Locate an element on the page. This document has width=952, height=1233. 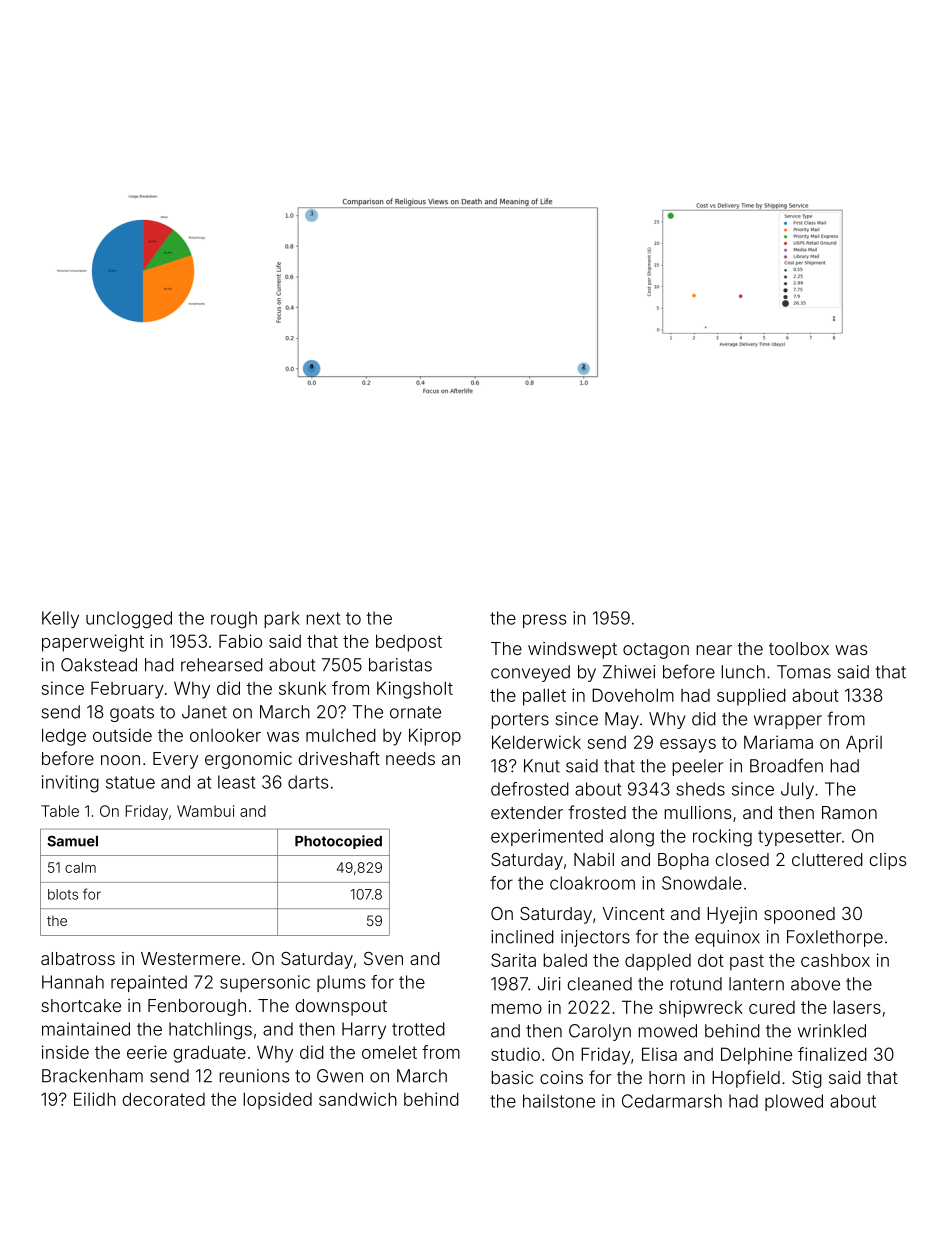
unclogged is located at coordinates (129, 620).
